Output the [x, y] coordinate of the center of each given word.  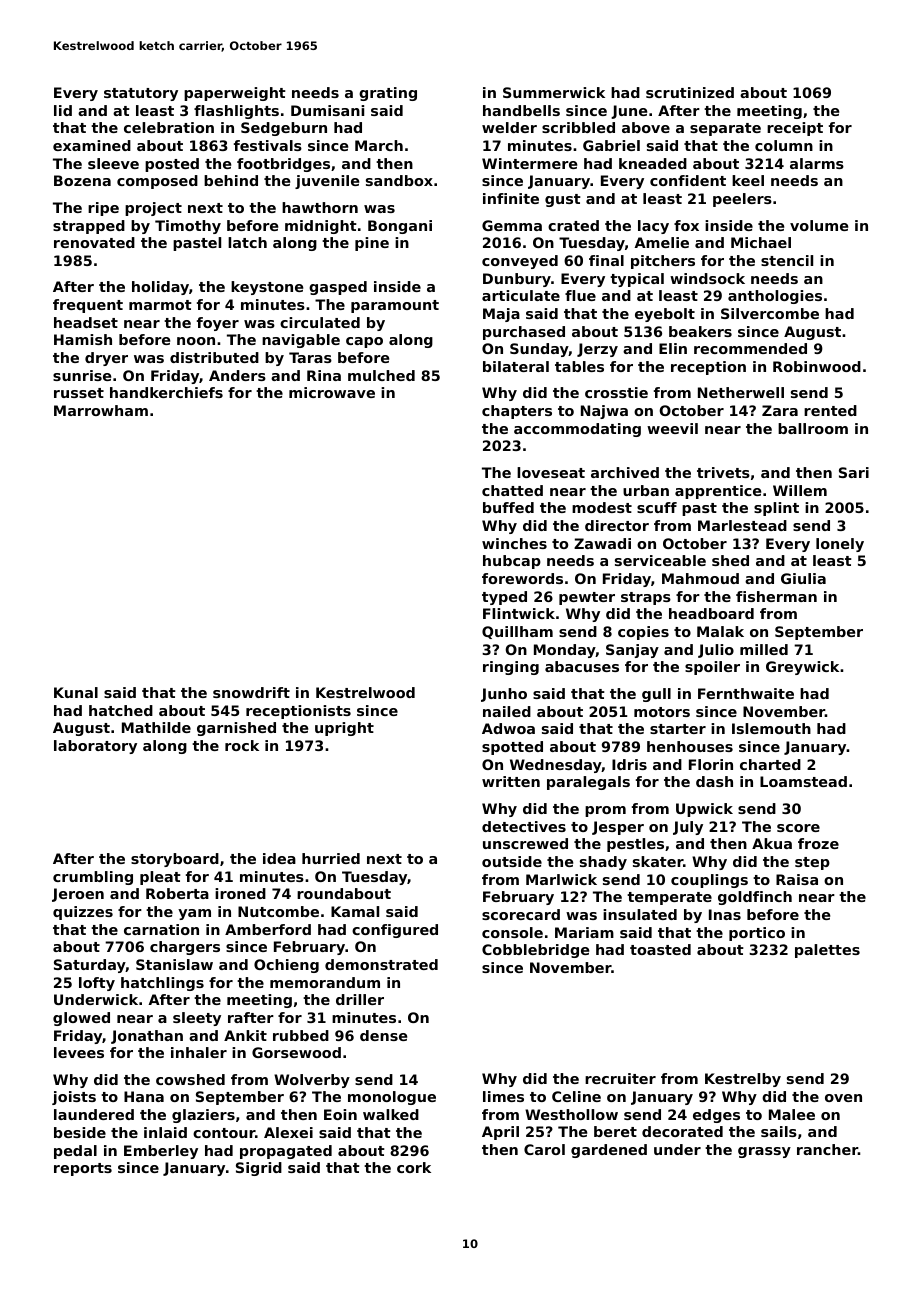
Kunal [76, 692]
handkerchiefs [166, 392]
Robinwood [817, 366]
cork [414, 1167]
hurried [331, 858]
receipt [795, 129]
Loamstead [803, 781]
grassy [764, 1152]
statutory [141, 94]
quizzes [83, 913]
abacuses [582, 666]
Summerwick [554, 92]
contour [224, 1133]
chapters [517, 412]
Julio [716, 651]
